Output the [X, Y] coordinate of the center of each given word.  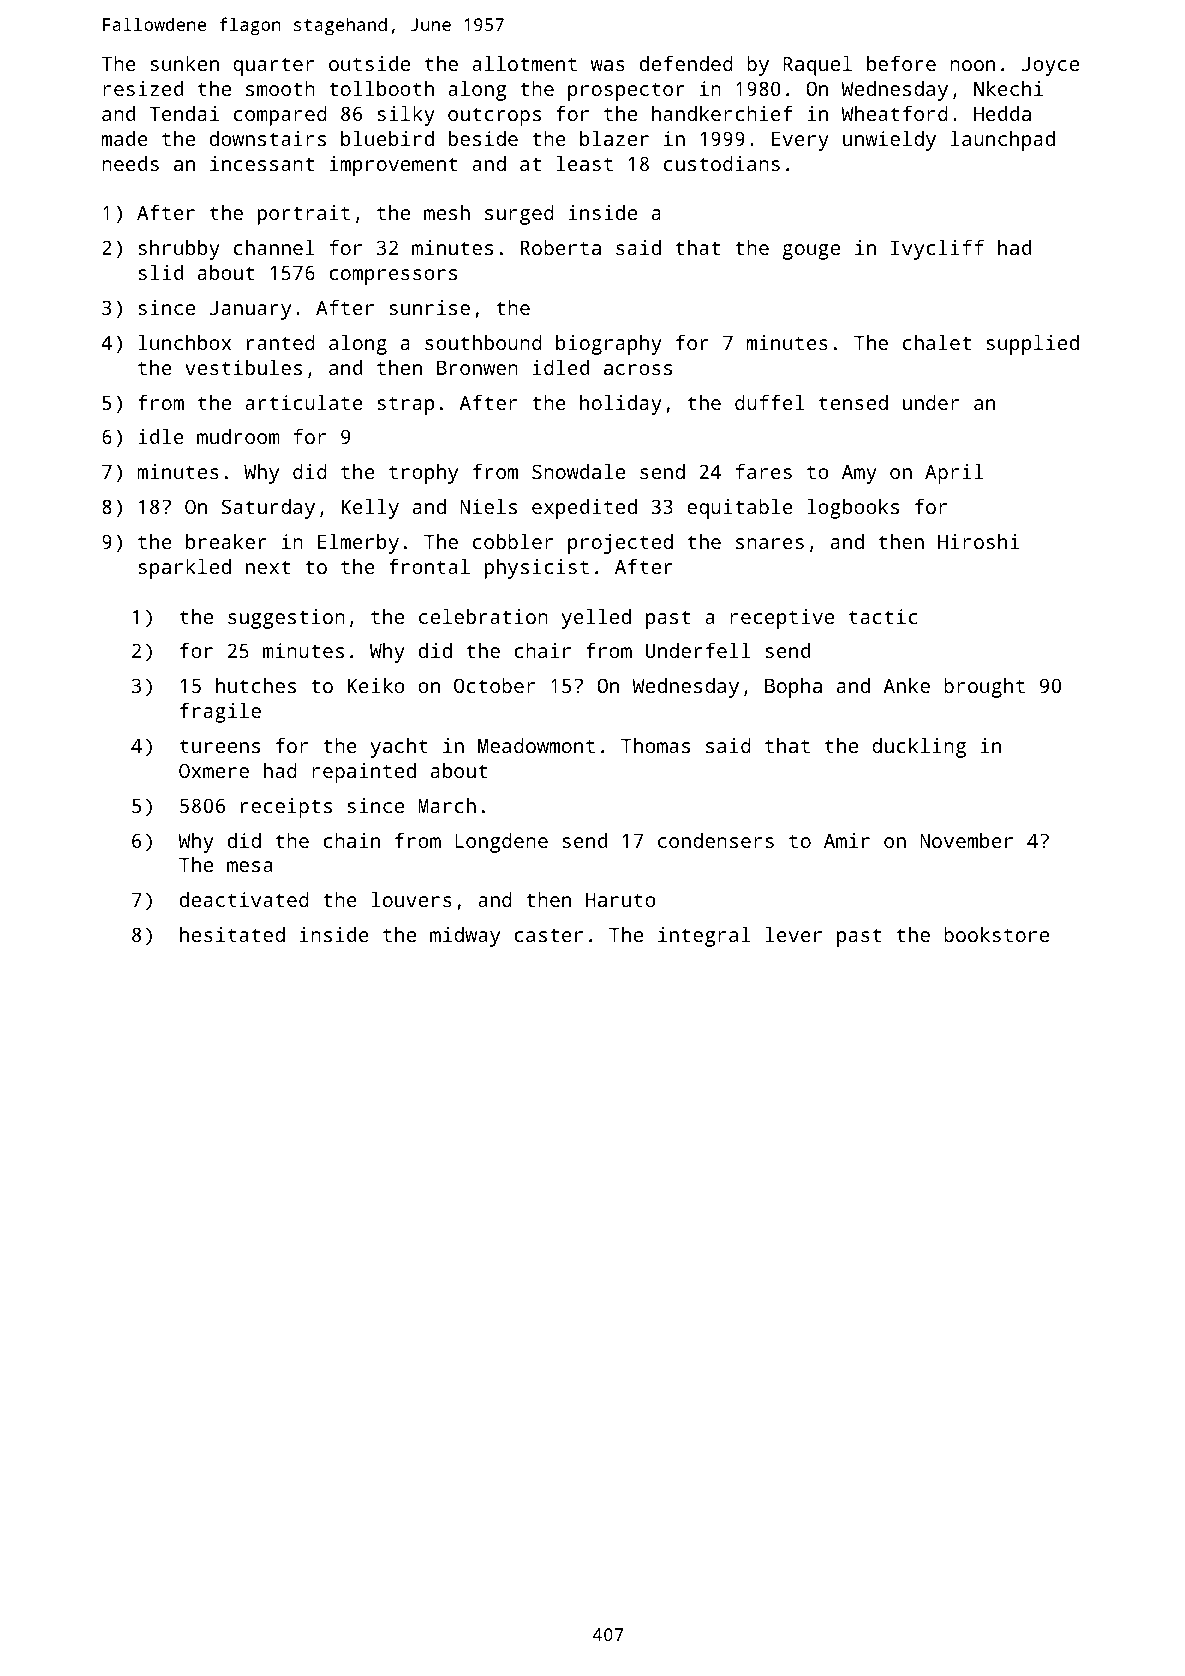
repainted [364, 773]
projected [620, 544]
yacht [399, 748]
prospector [626, 91]
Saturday [268, 509]
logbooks [853, 509]
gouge [811, 252]
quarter [273, 66]
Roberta [561, 247]
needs [130, 163]
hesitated [232, 934]
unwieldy [889, 141]
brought [984, 688]
